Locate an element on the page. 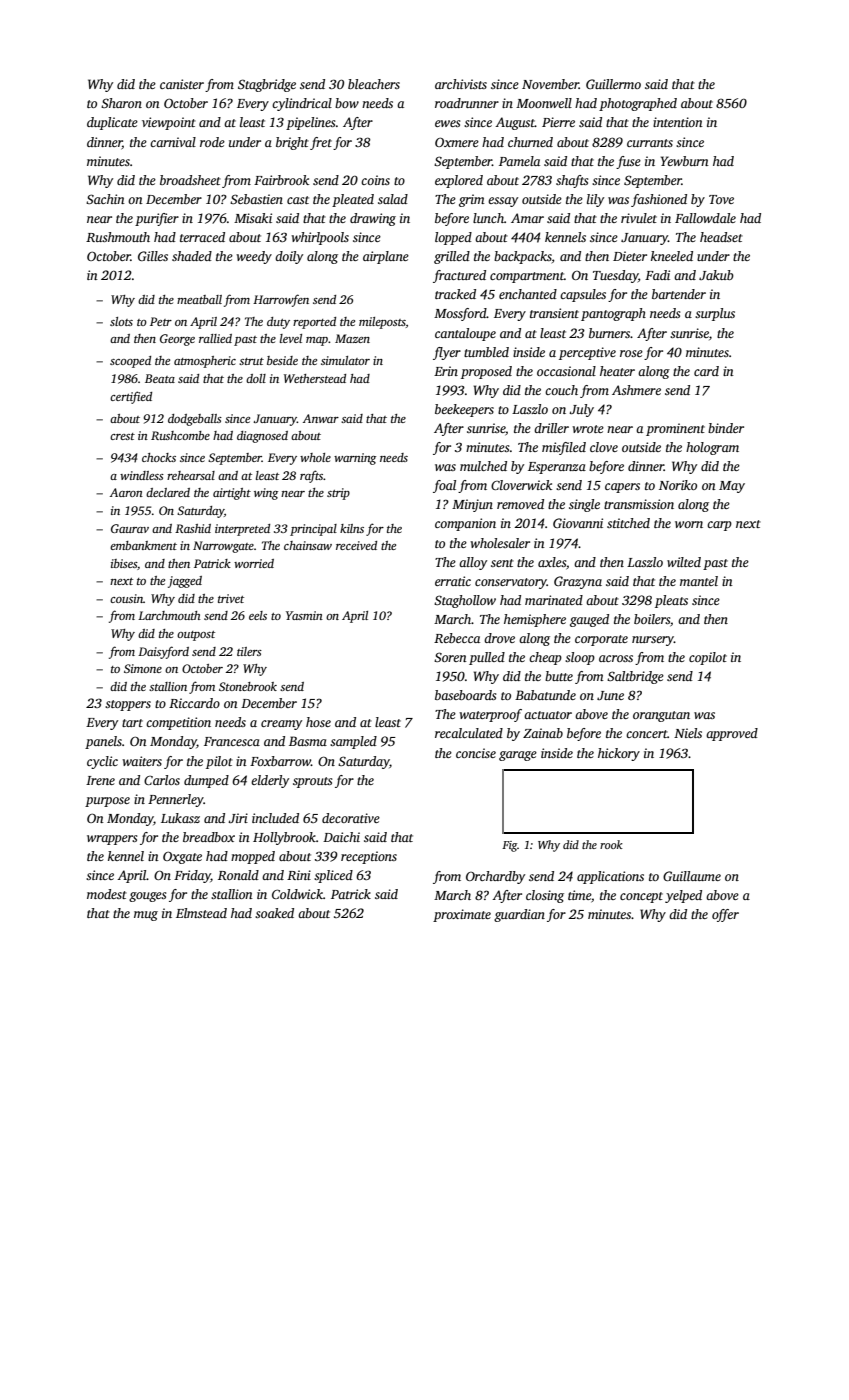 The image size is (849, 1400). Minjun is located at coordinates (472, 505).
